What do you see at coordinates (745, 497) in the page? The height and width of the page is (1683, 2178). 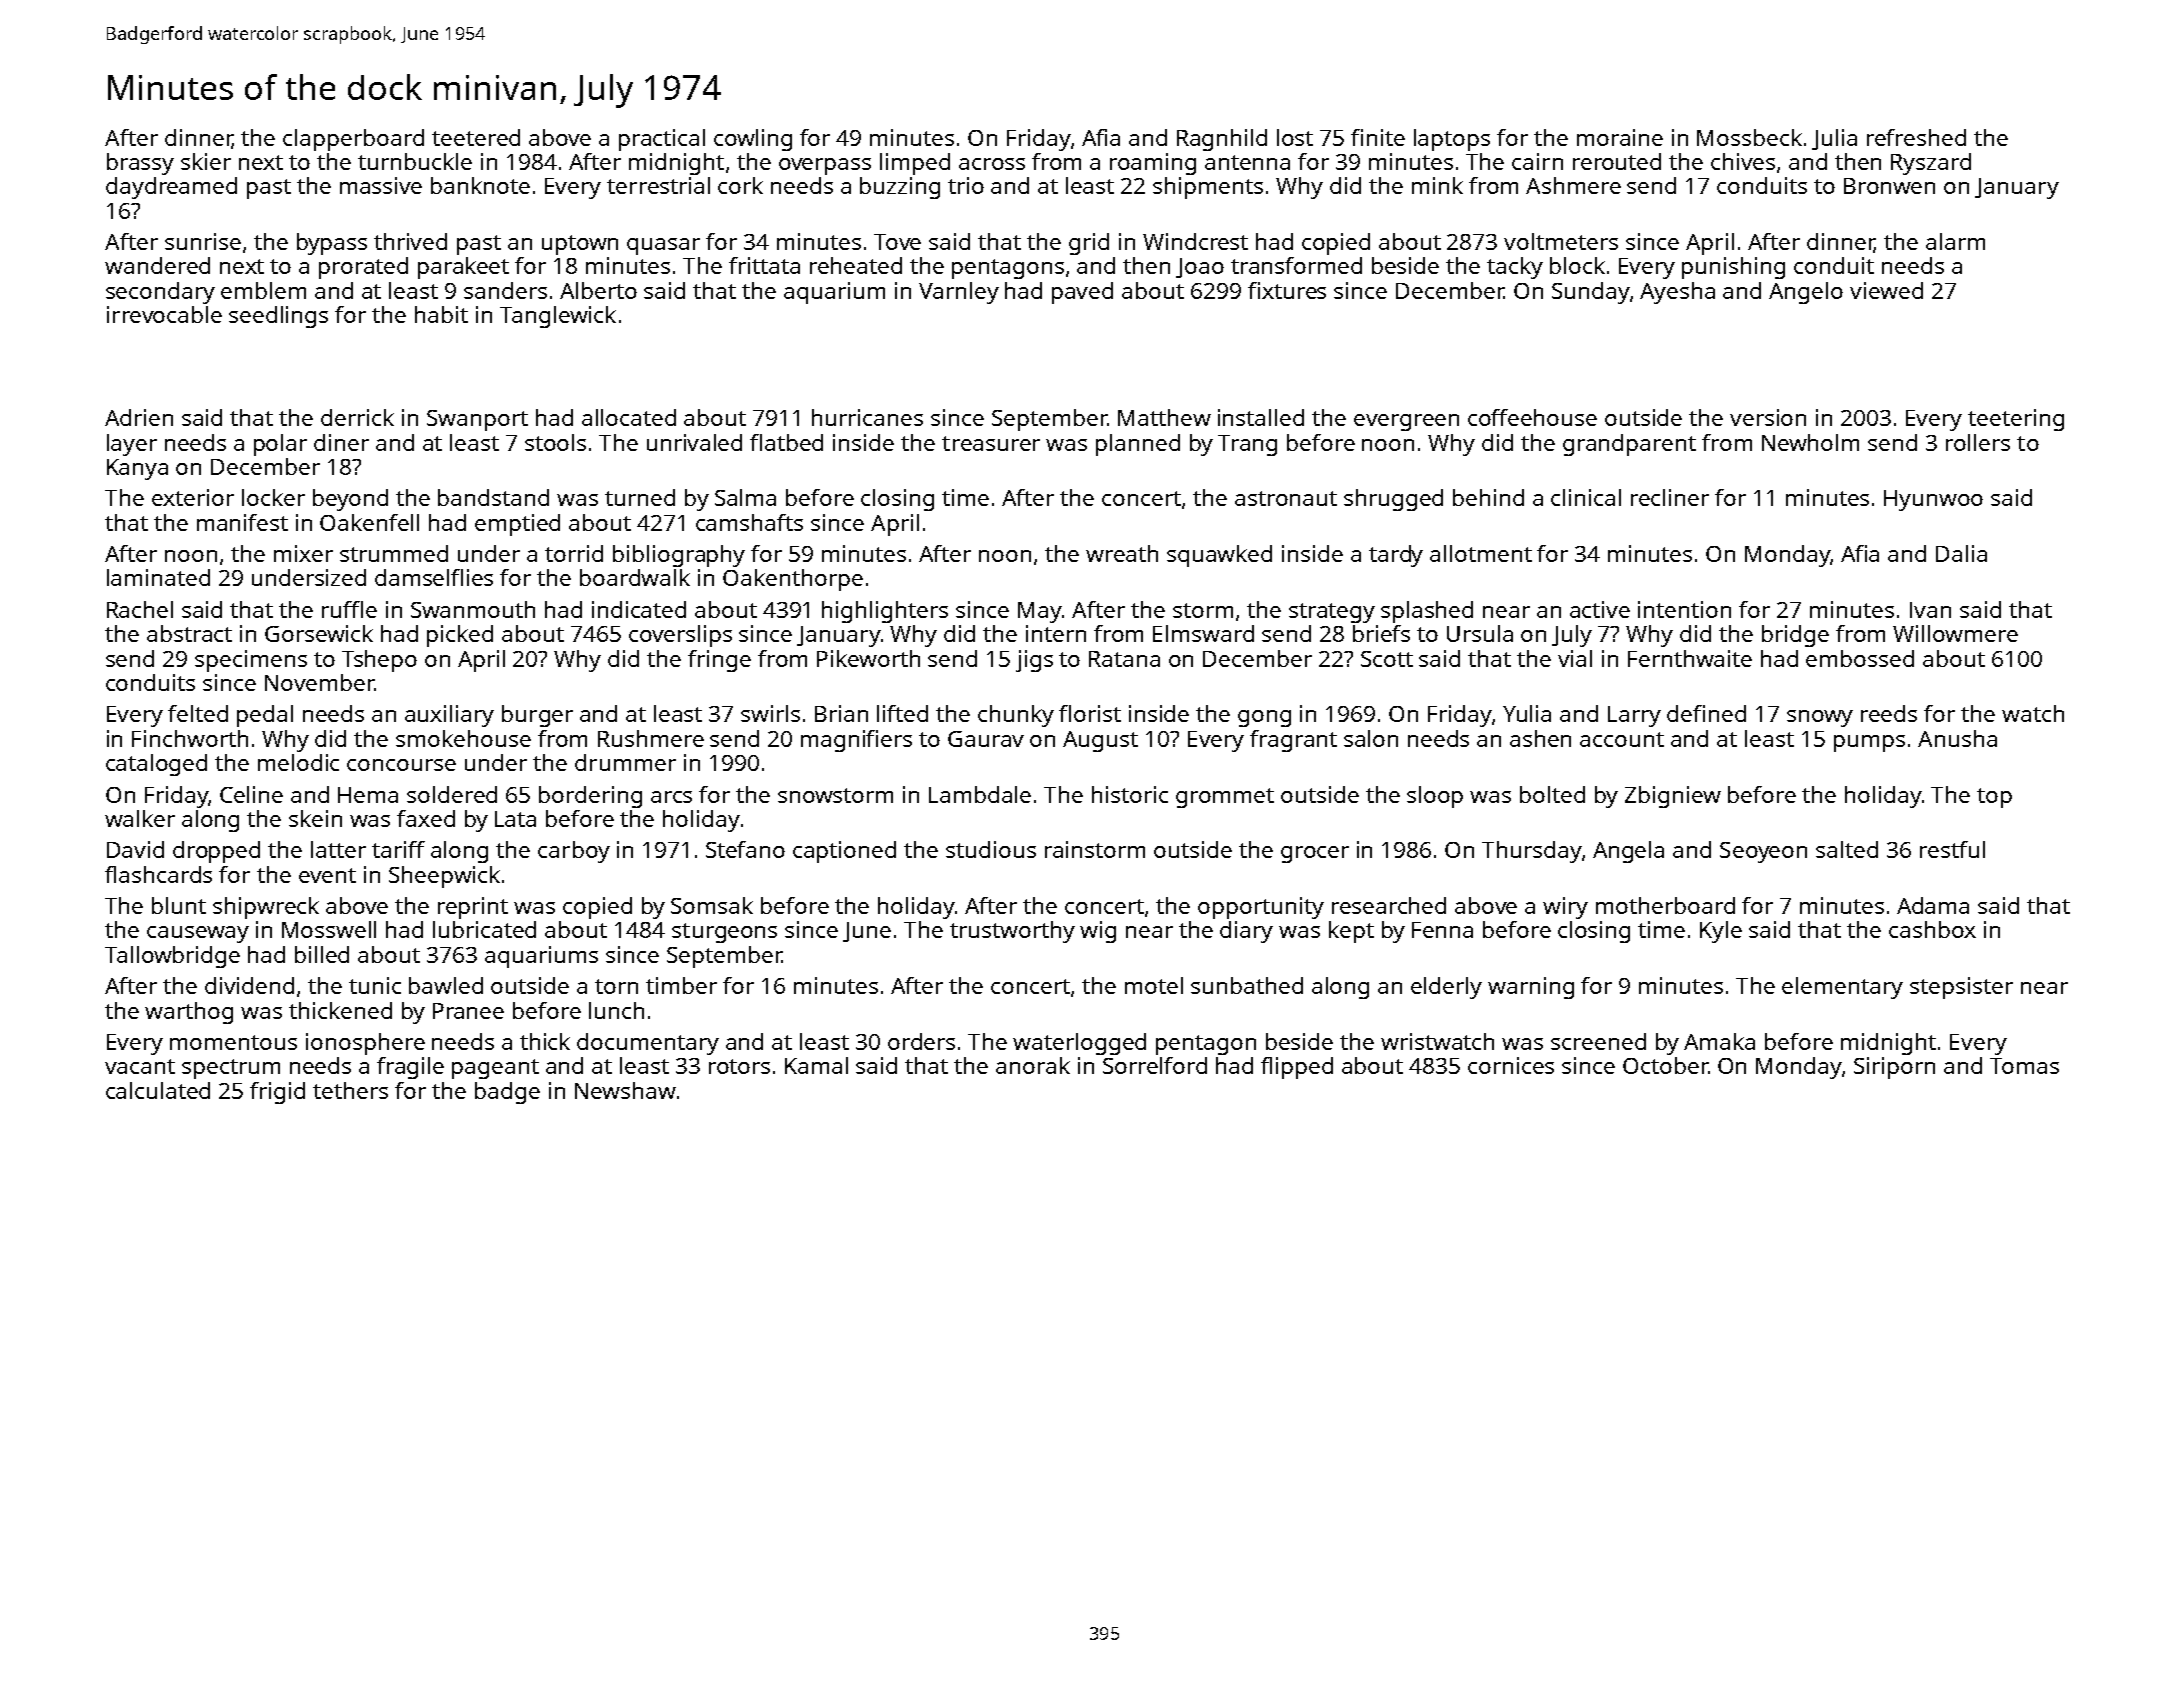 I see `Salma` at bounding box center [745, 497].
